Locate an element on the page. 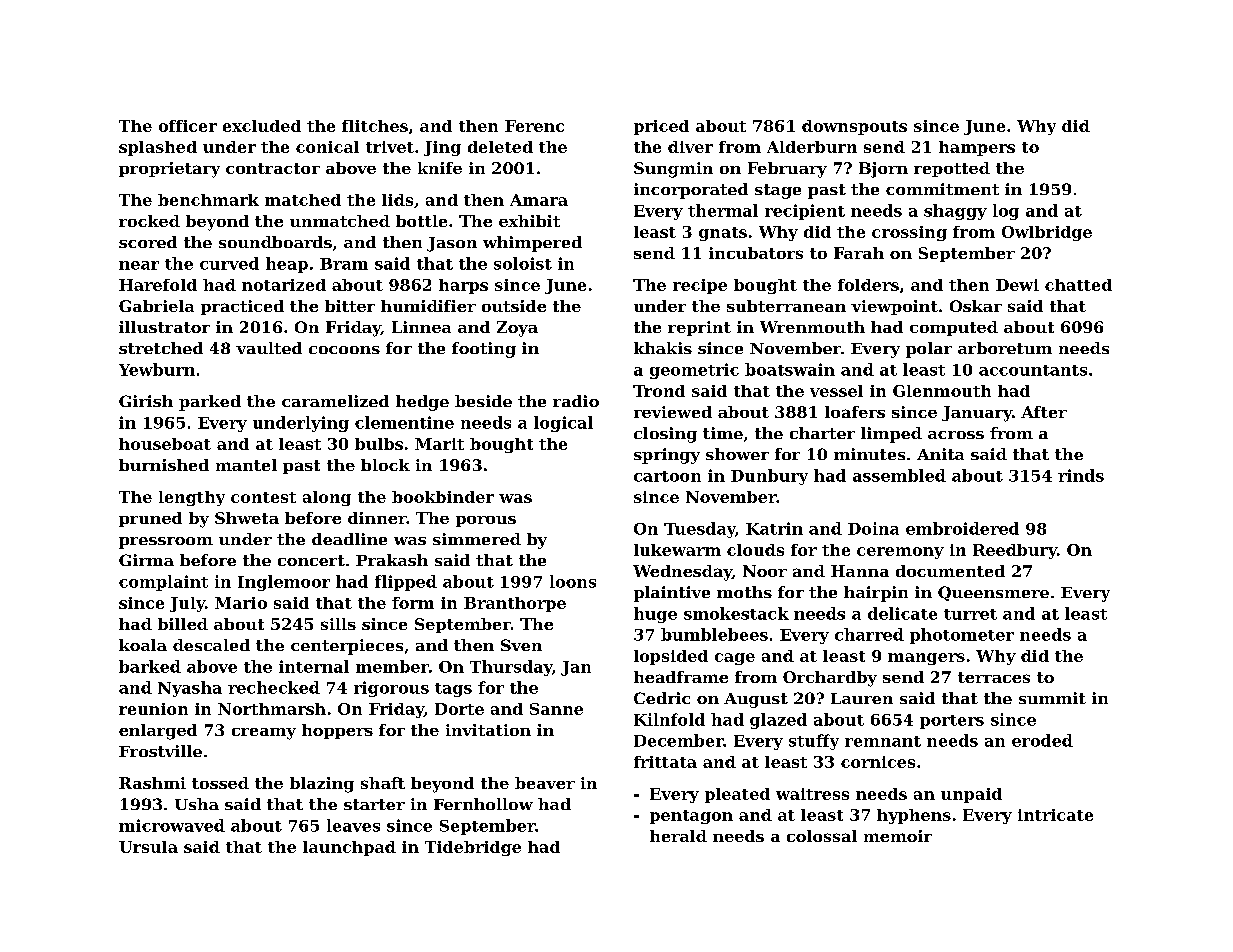  cartoon is located at coordinates (667, 476).
